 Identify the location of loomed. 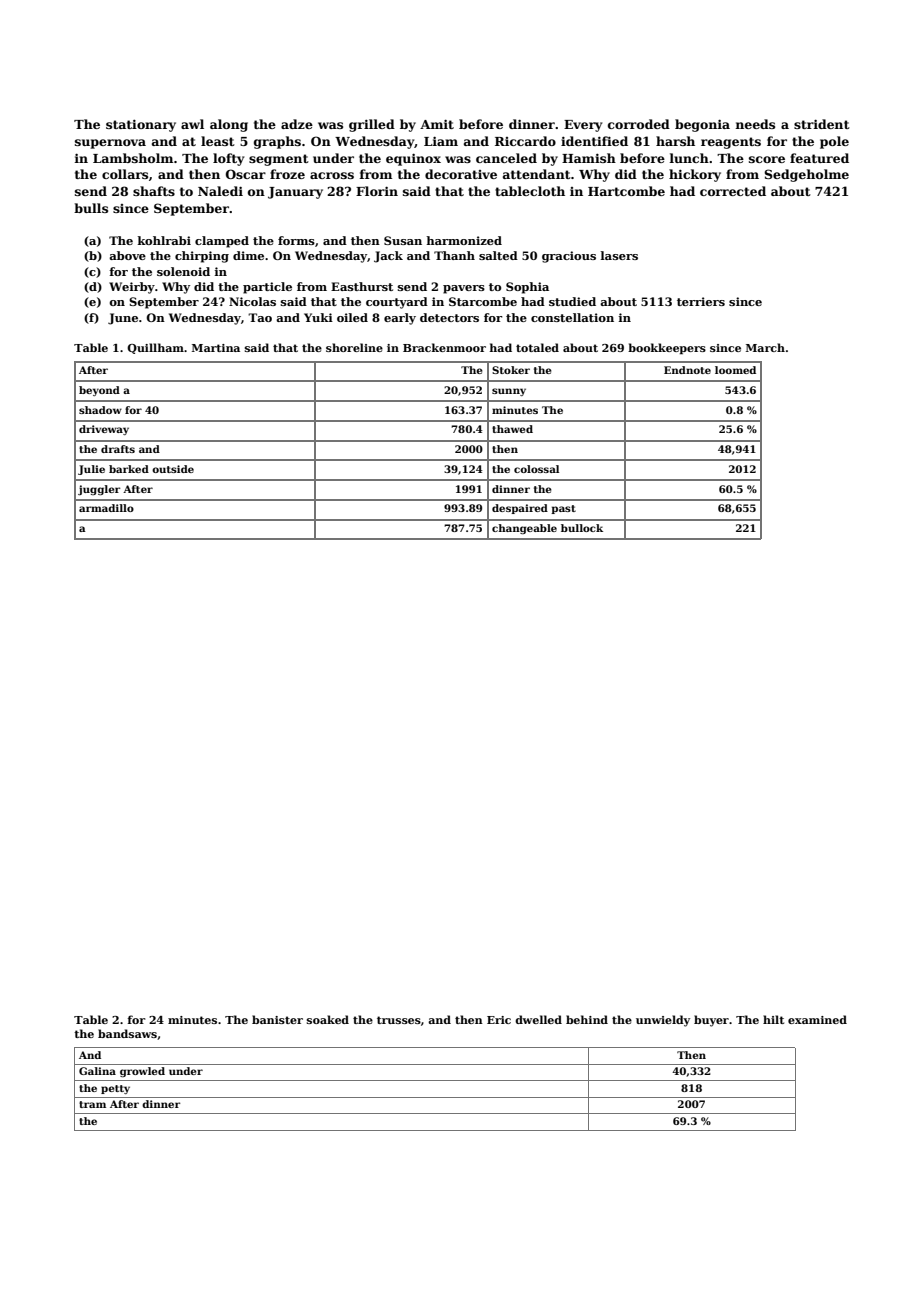
(735, 370).
